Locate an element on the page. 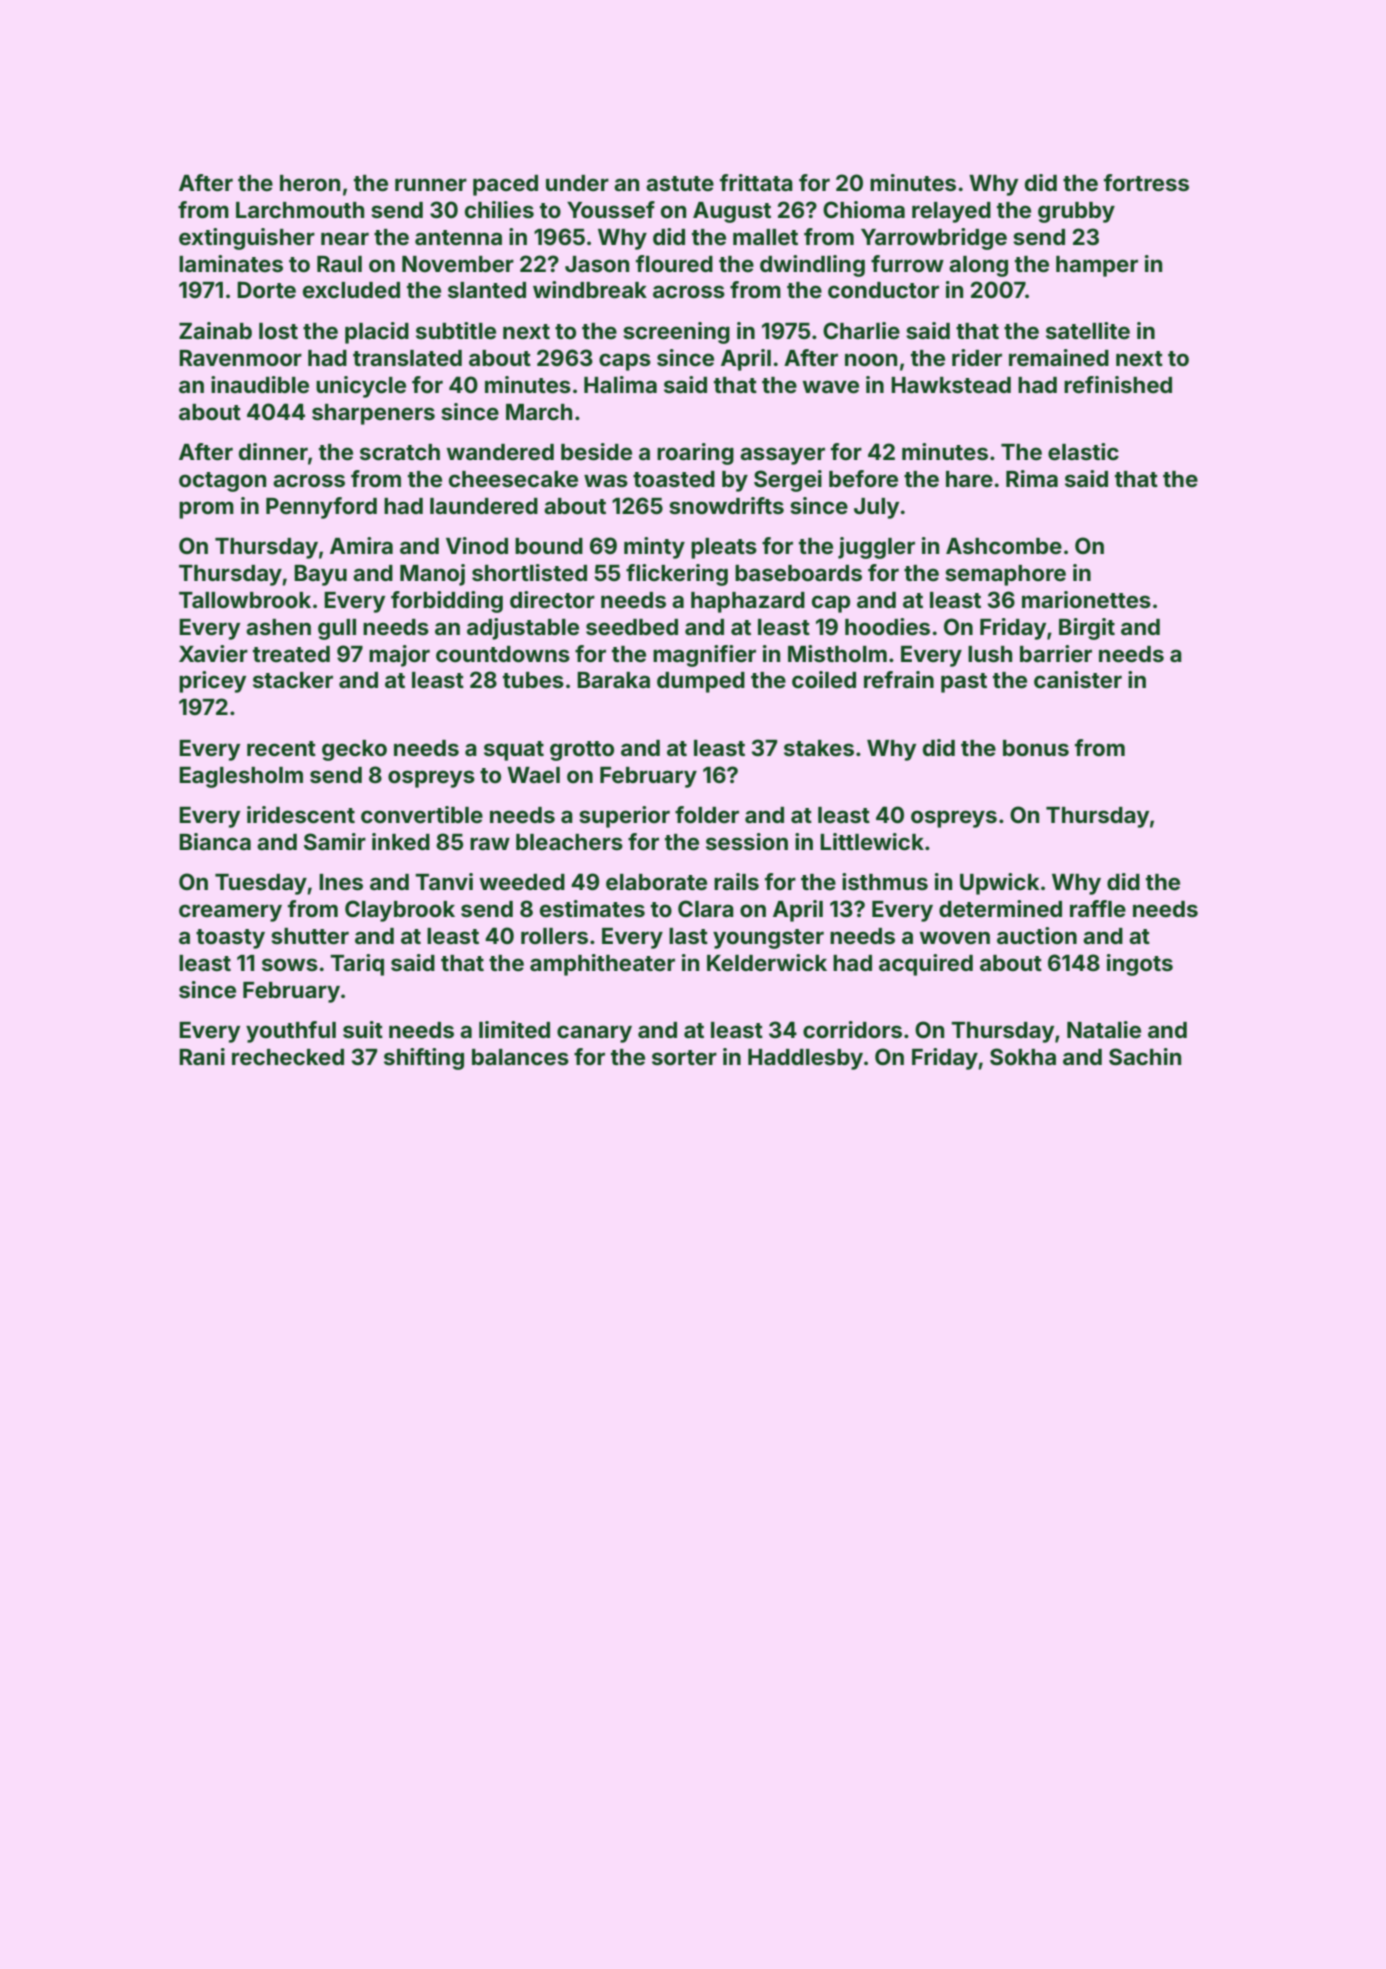 The width and height of the image is (1386, 1969). extinguisher is located at coordinates (247, 239).
